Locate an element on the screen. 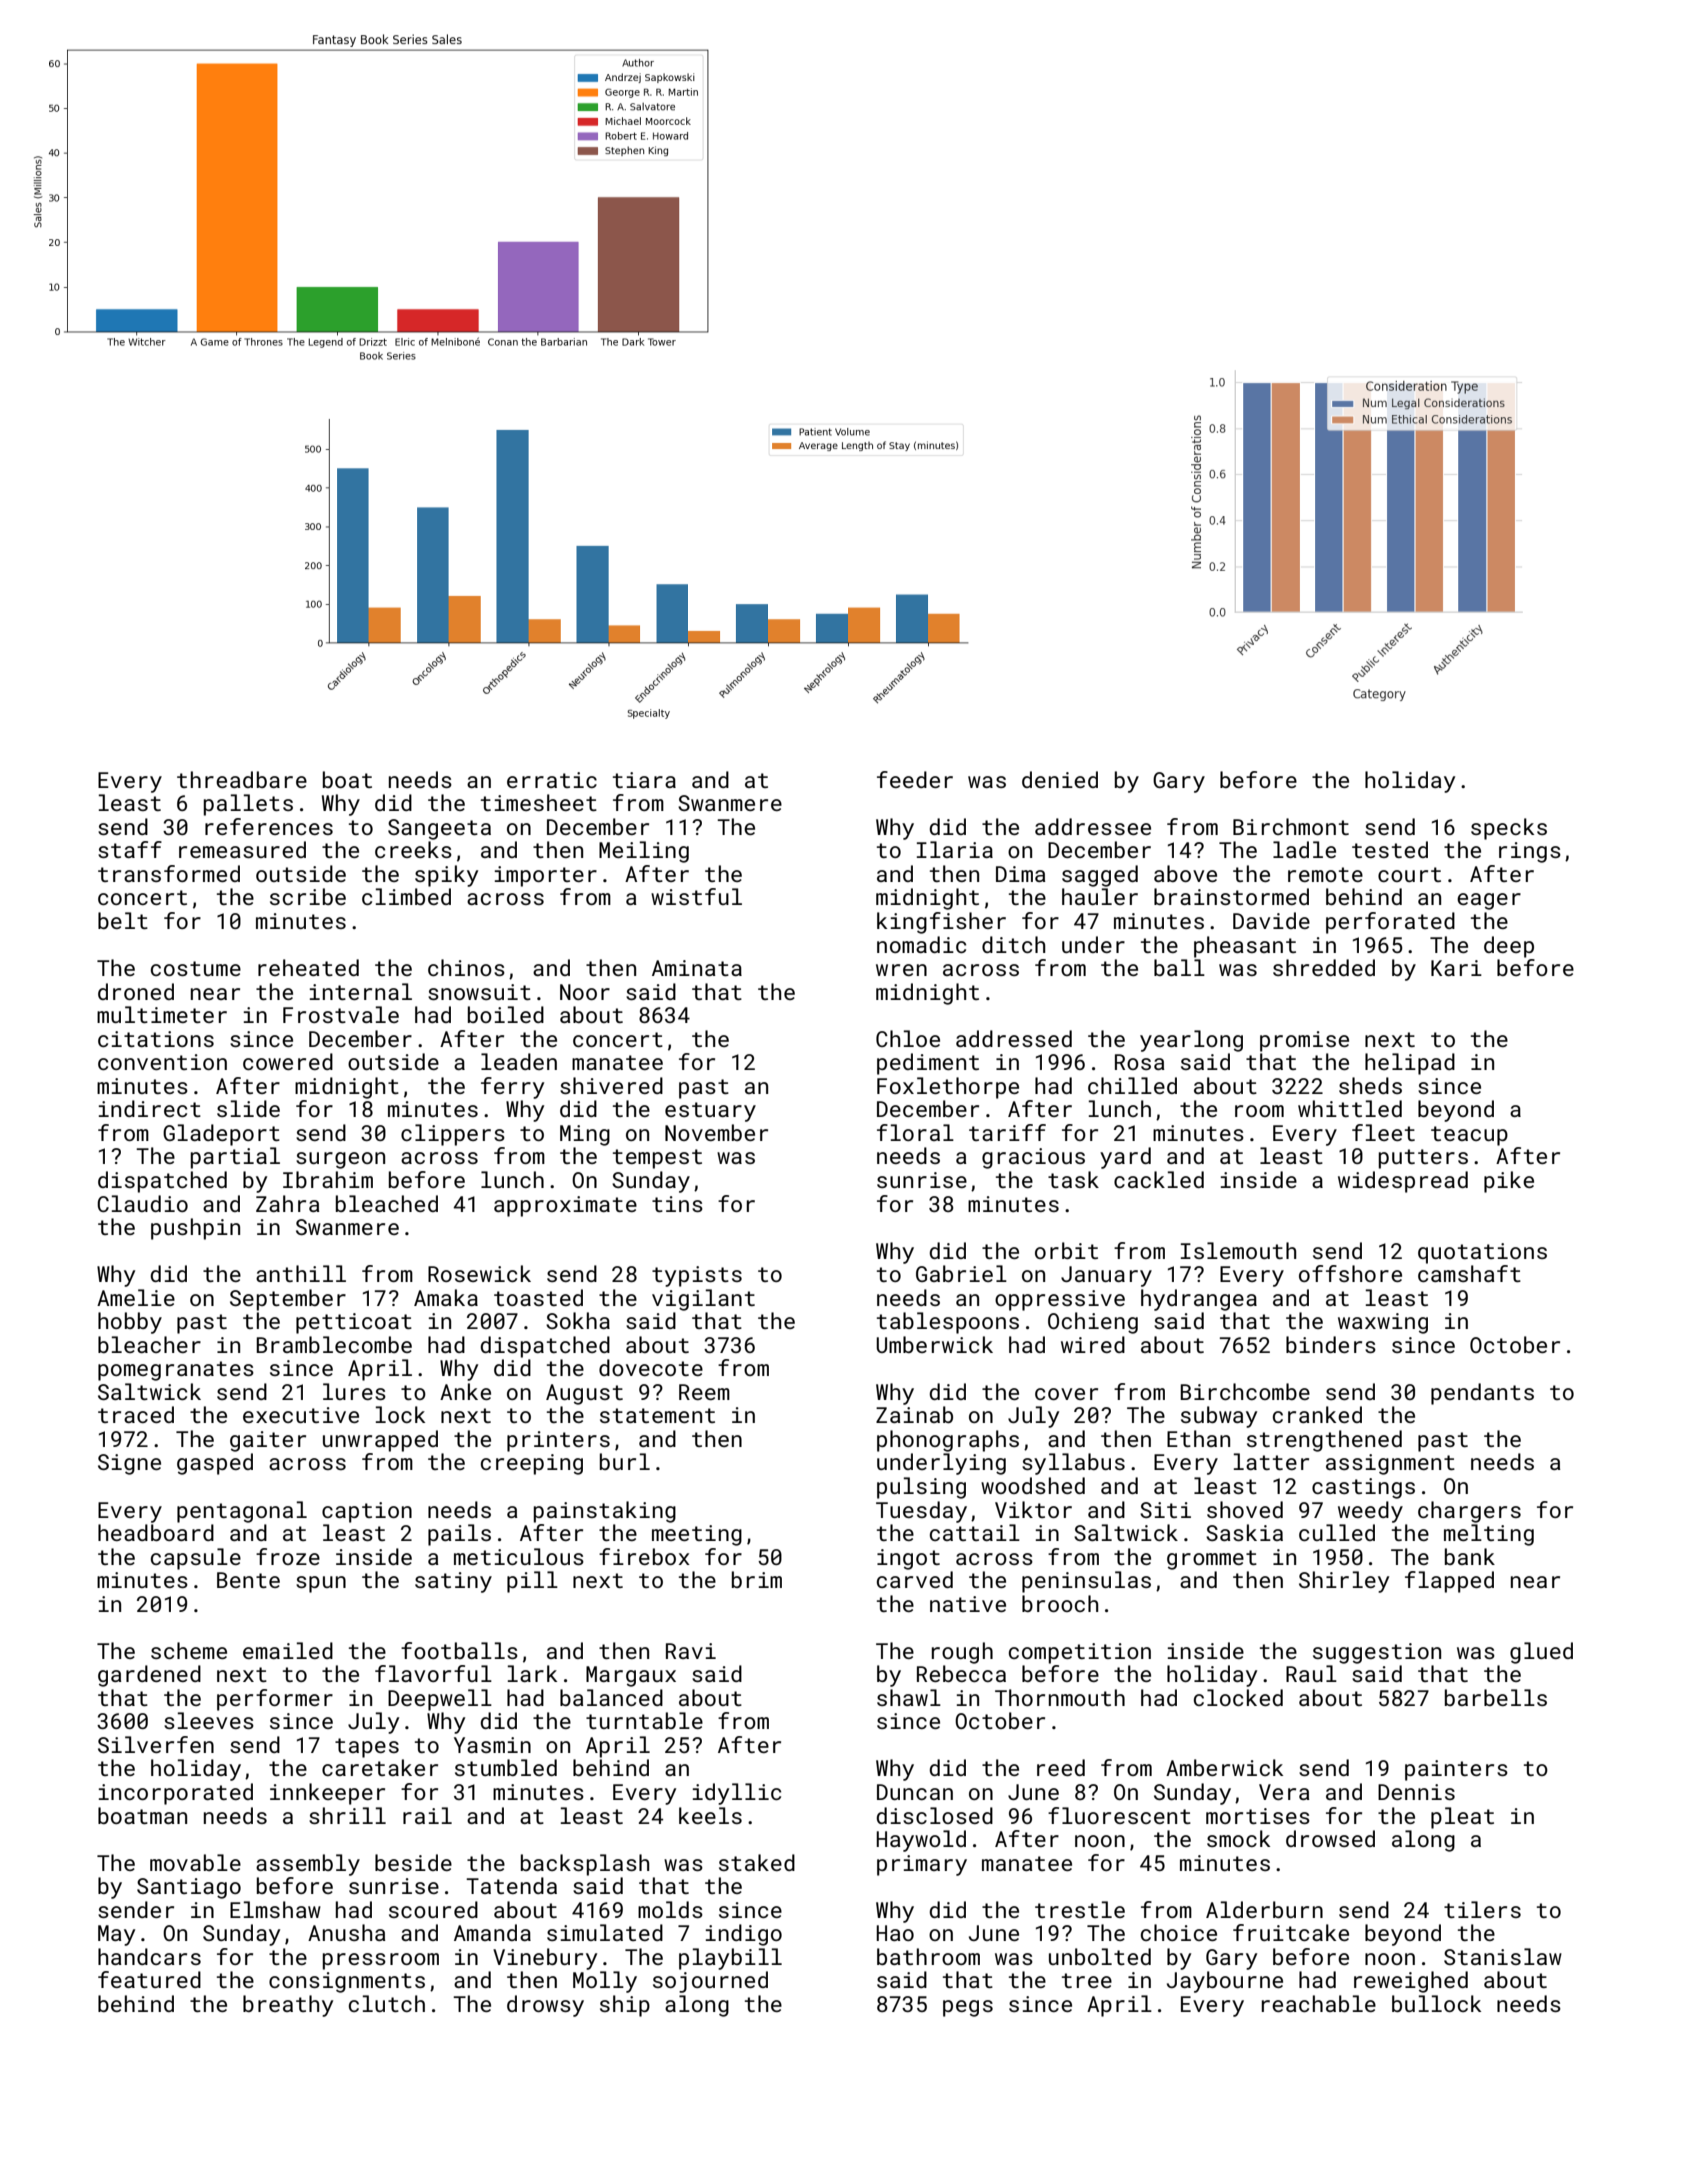 This screenshot has height=2178, width=1683. assignment is located at coordinates (1390, 1464).
